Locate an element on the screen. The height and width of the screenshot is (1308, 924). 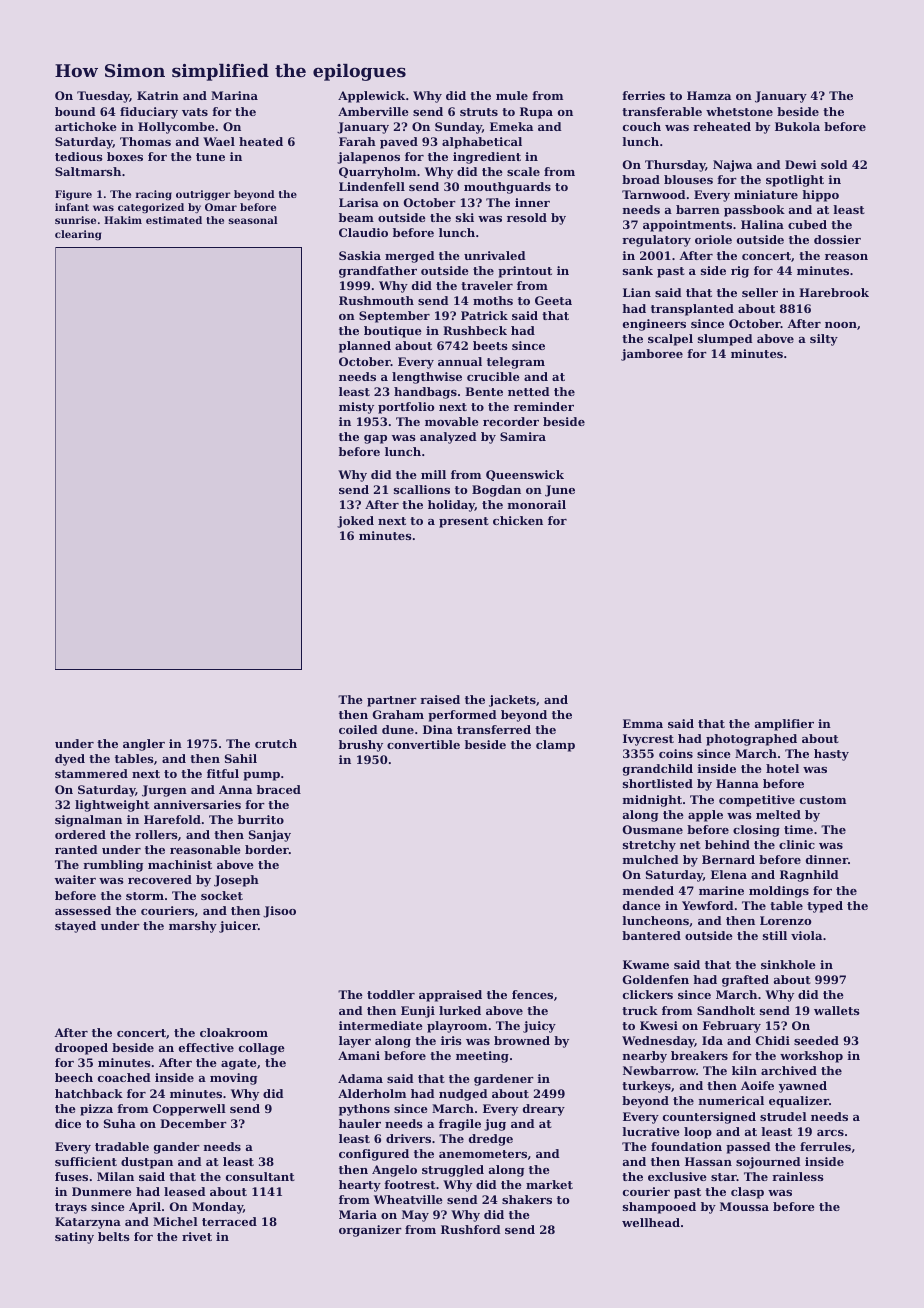
pythons is located at coordinates (364, 1110).
